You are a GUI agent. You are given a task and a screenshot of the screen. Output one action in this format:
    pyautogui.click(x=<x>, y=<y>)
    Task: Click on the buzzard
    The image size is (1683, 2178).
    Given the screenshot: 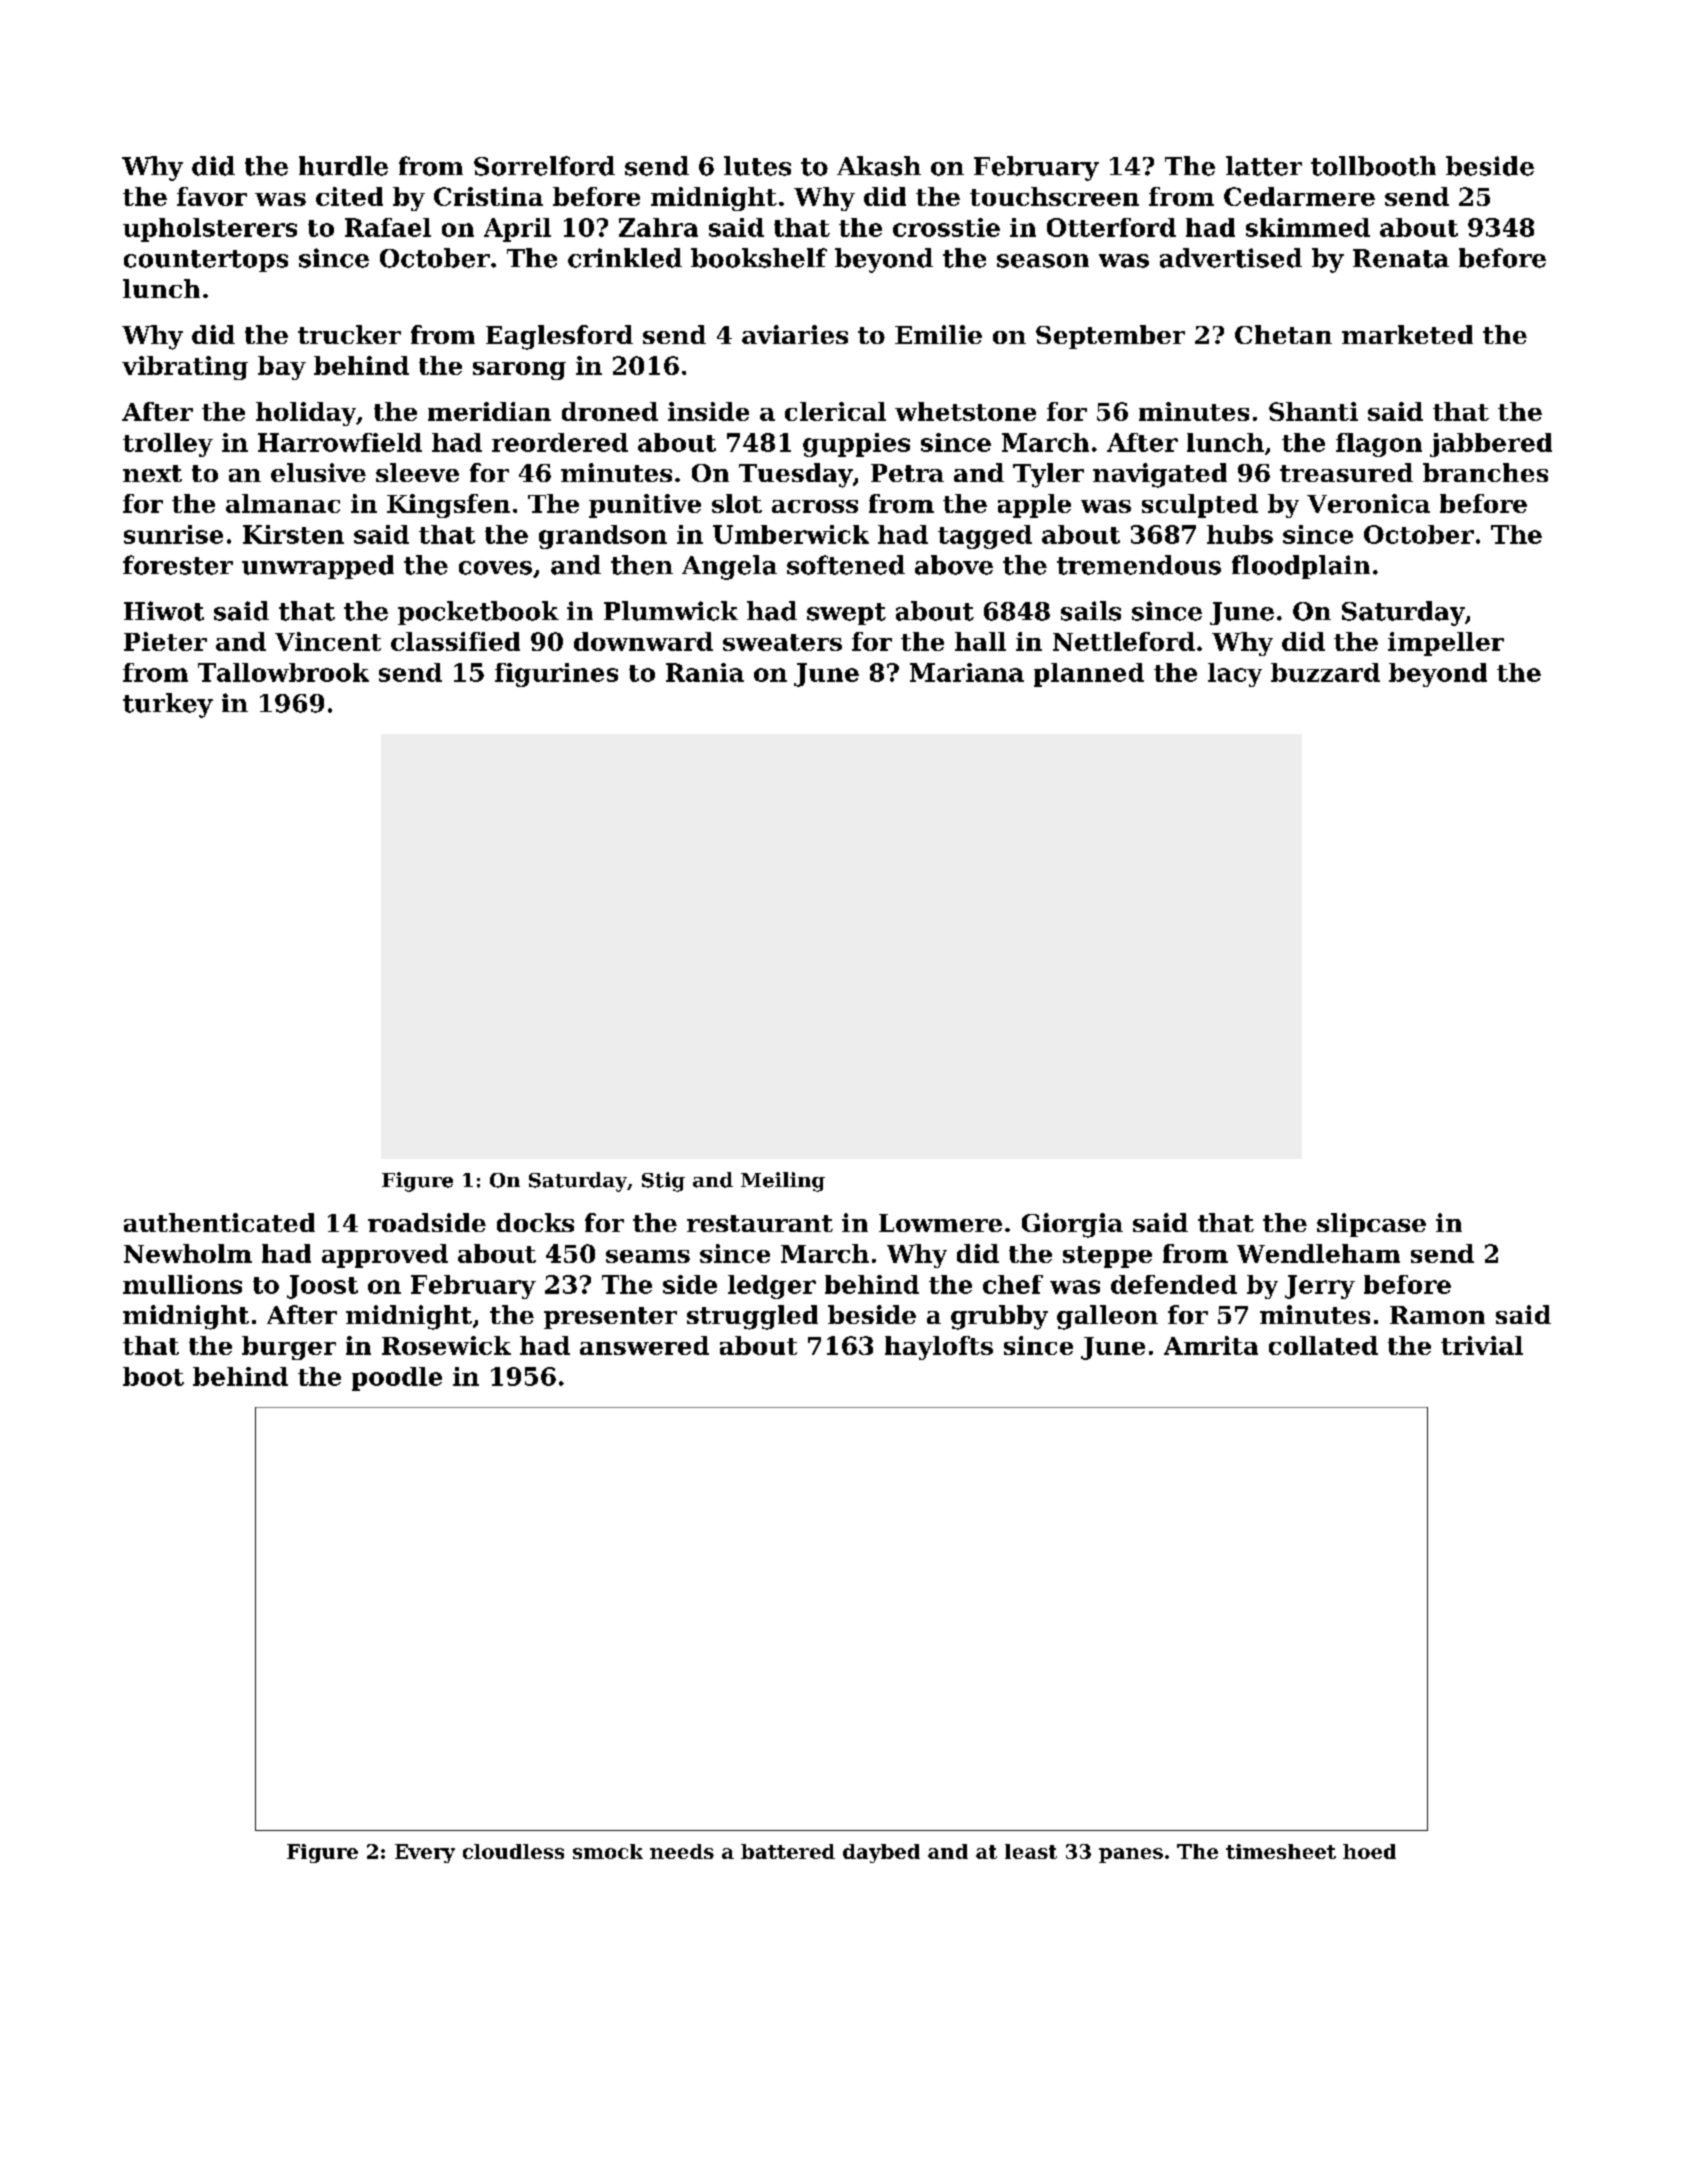 What is the action you would take?
    pyautogui.click(x=1325, y=672)
